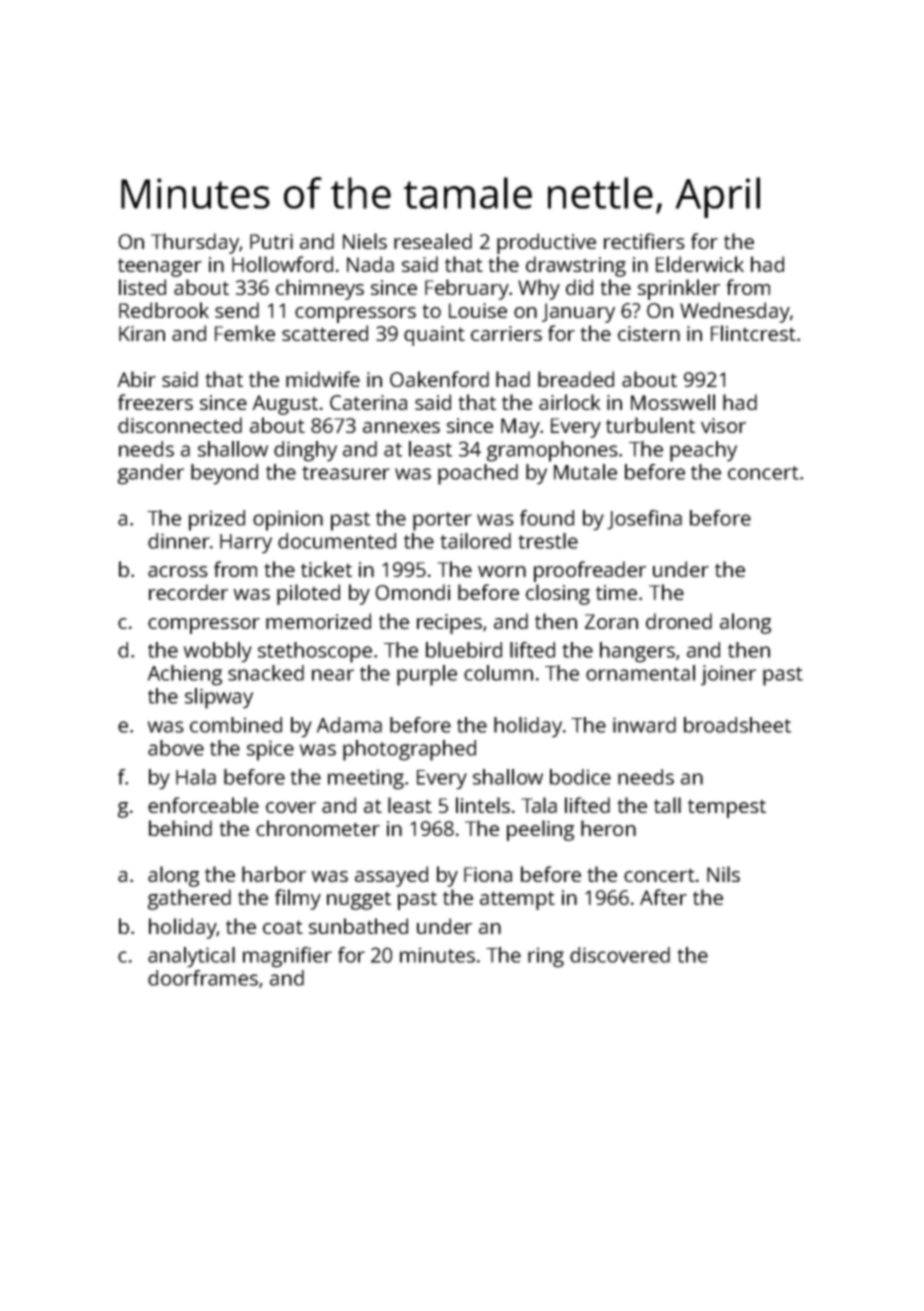 The image size is (924, 1311). What do you see at coordinates (663, 897) in the screenshot?
I see `After` at bounding box center [663, 897].
